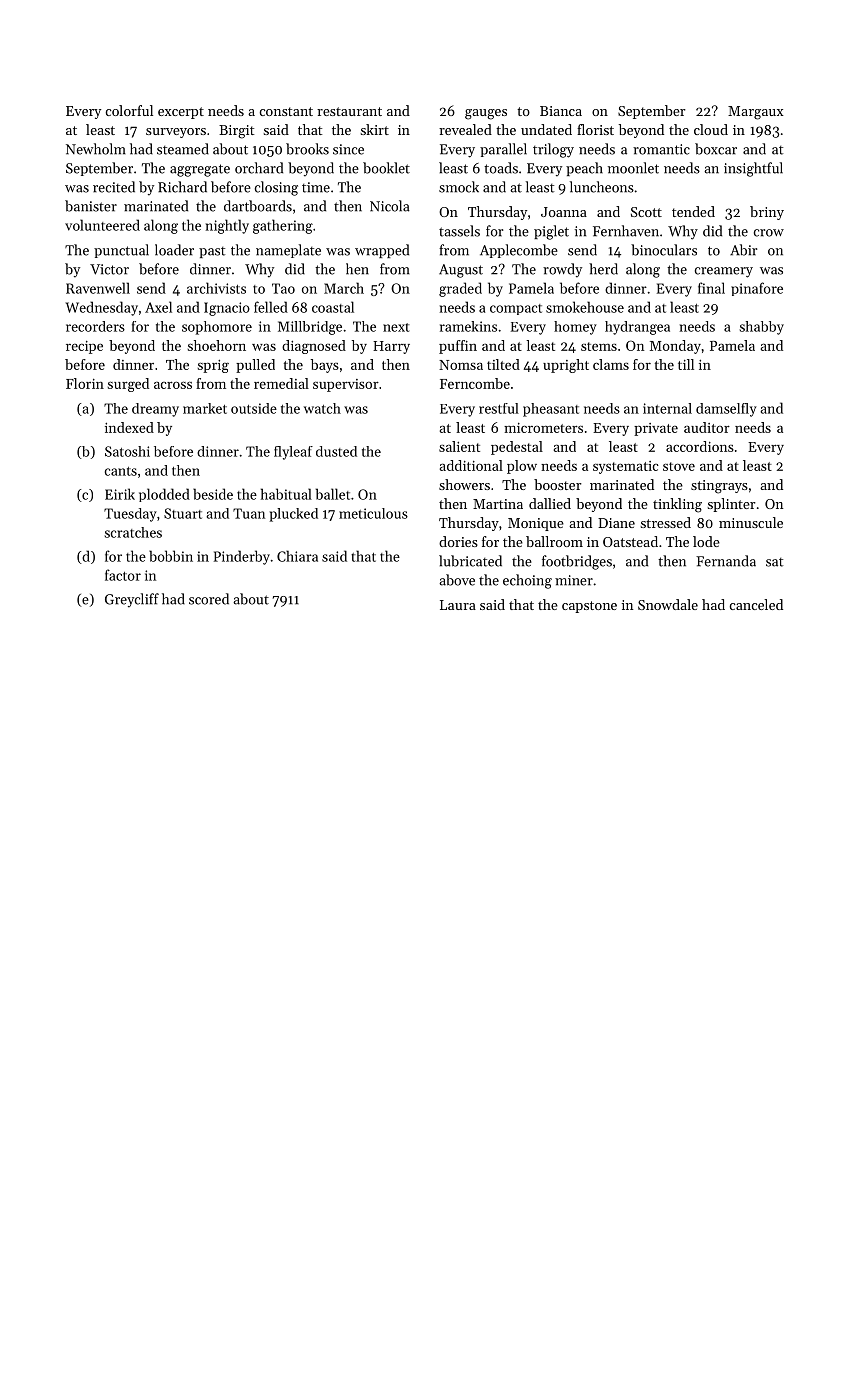 This document has width=849, height=1400. Describe the element at coordinates (486, 114) in the document. I see `gauges` at that location.
